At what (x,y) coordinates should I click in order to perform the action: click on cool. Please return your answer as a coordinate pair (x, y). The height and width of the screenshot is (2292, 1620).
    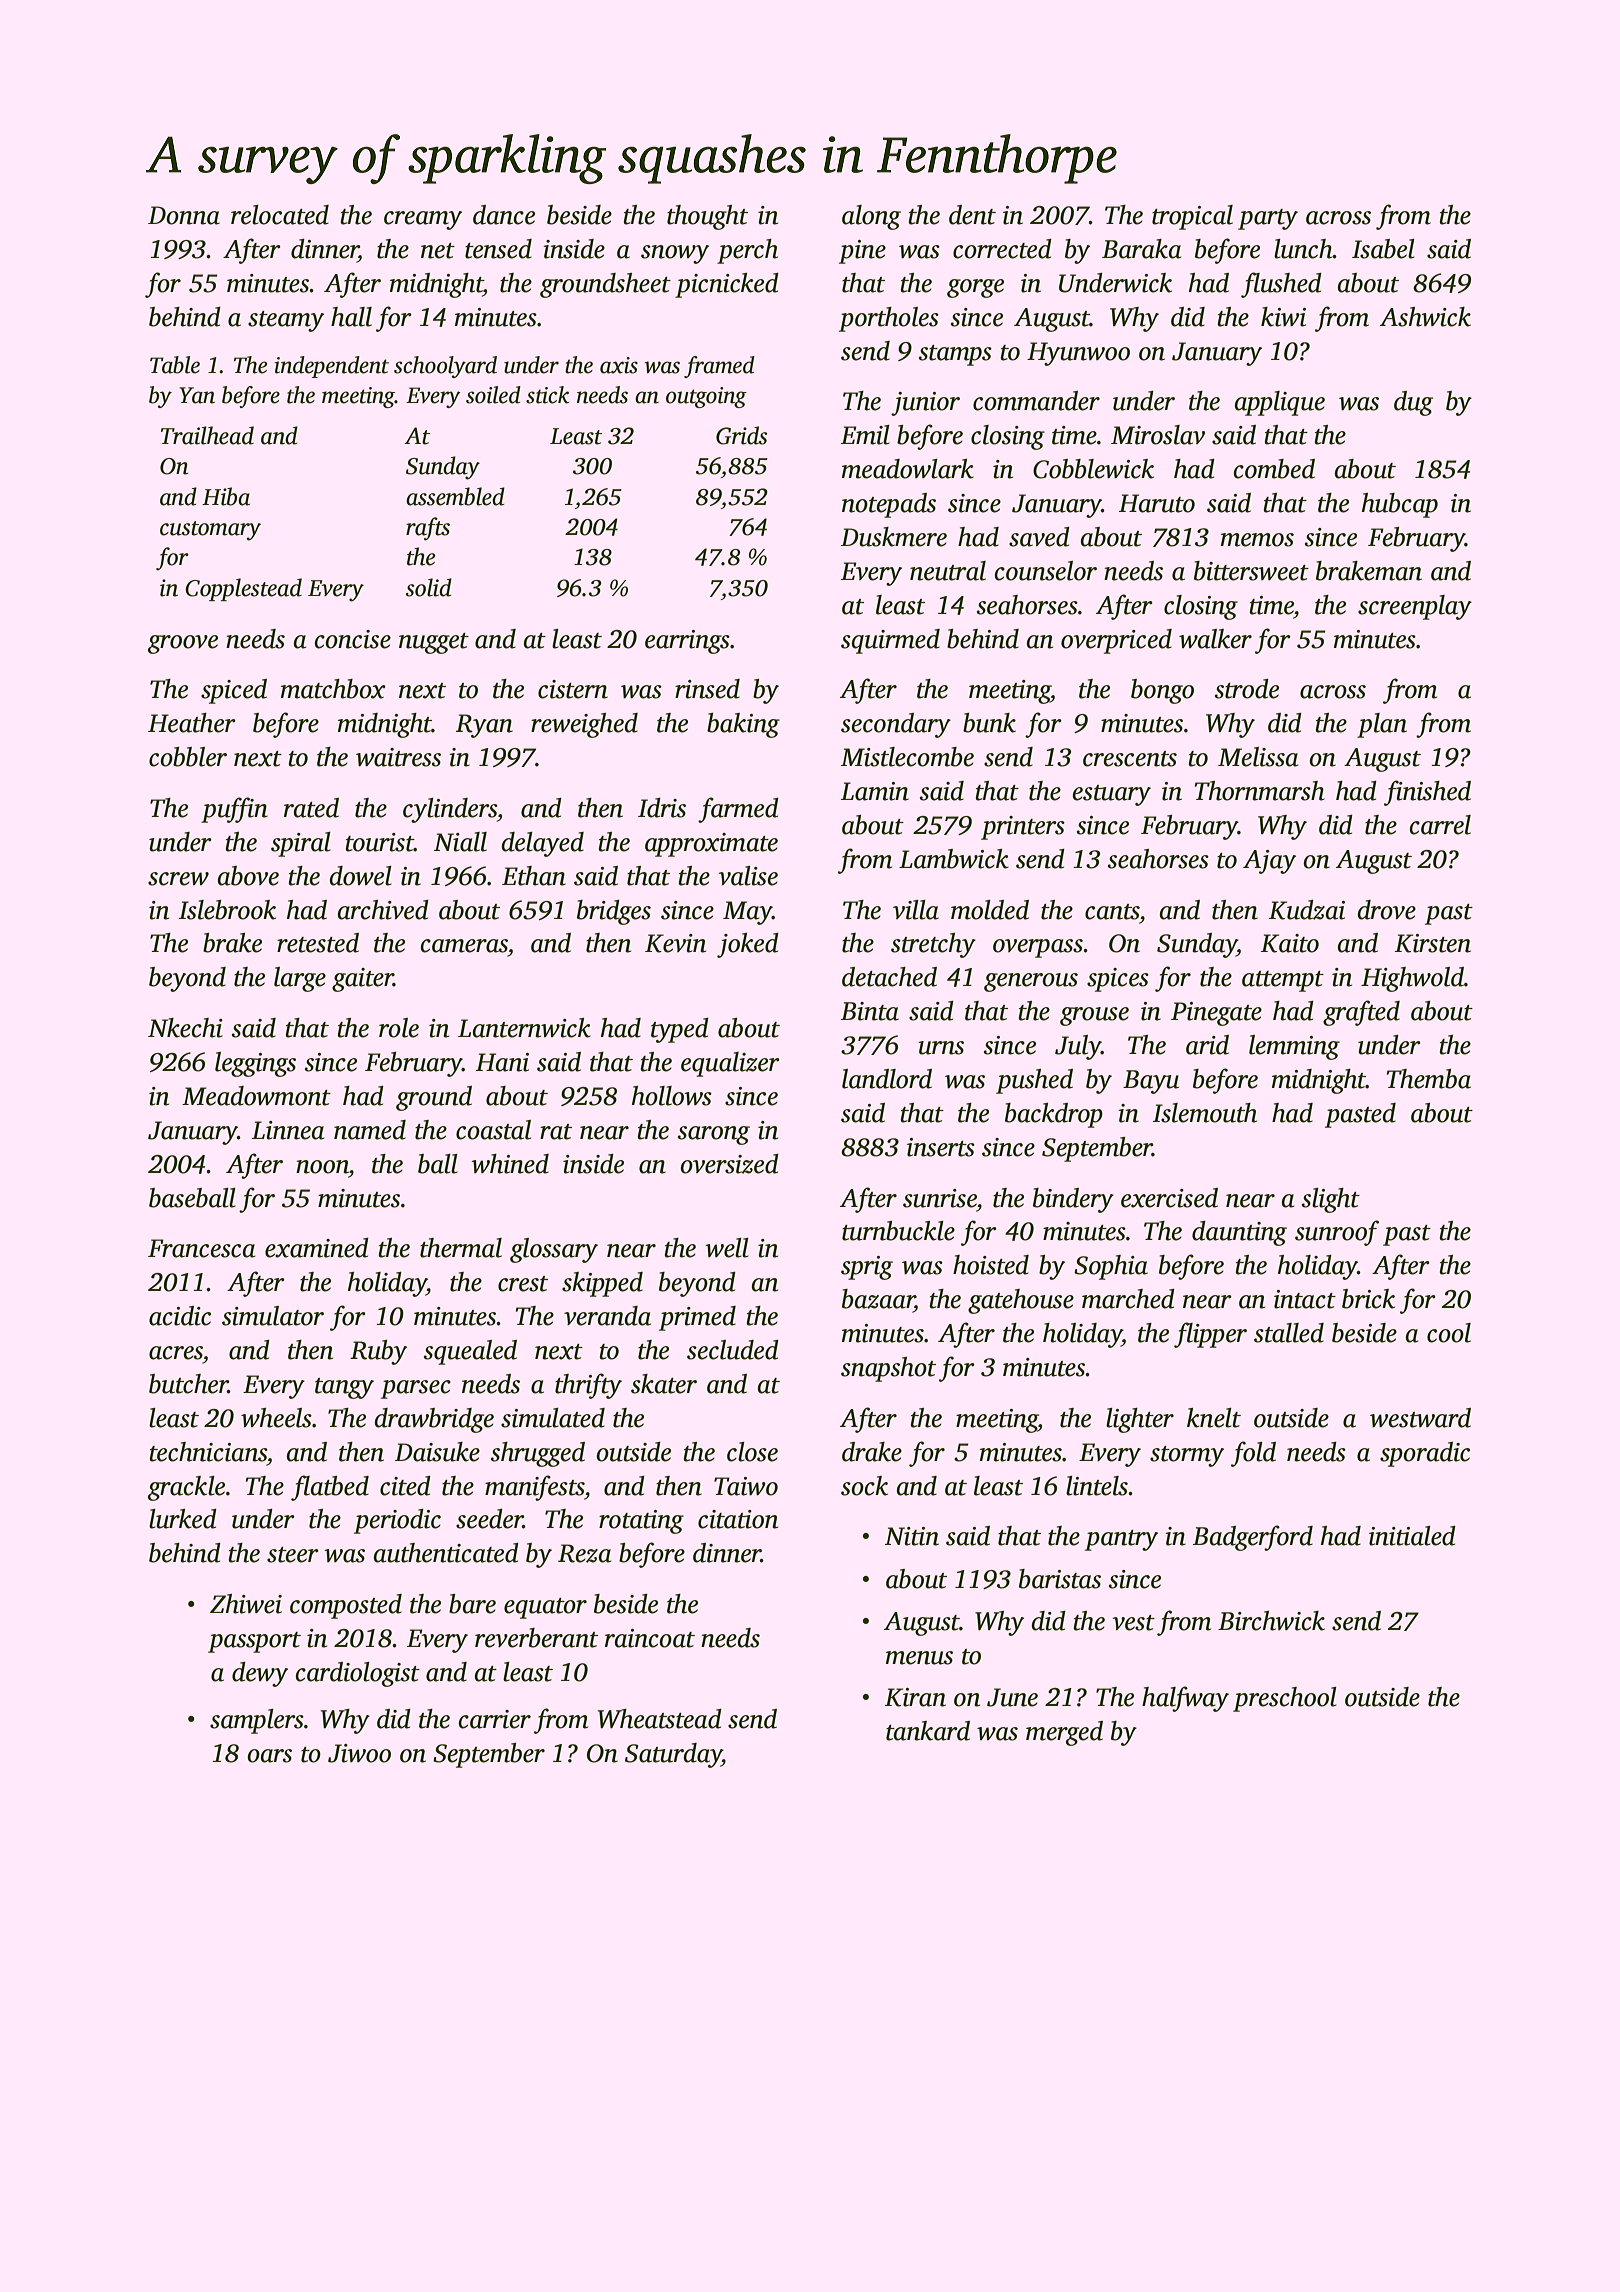
    Looking at the image, I should click on (1449, 1333).
